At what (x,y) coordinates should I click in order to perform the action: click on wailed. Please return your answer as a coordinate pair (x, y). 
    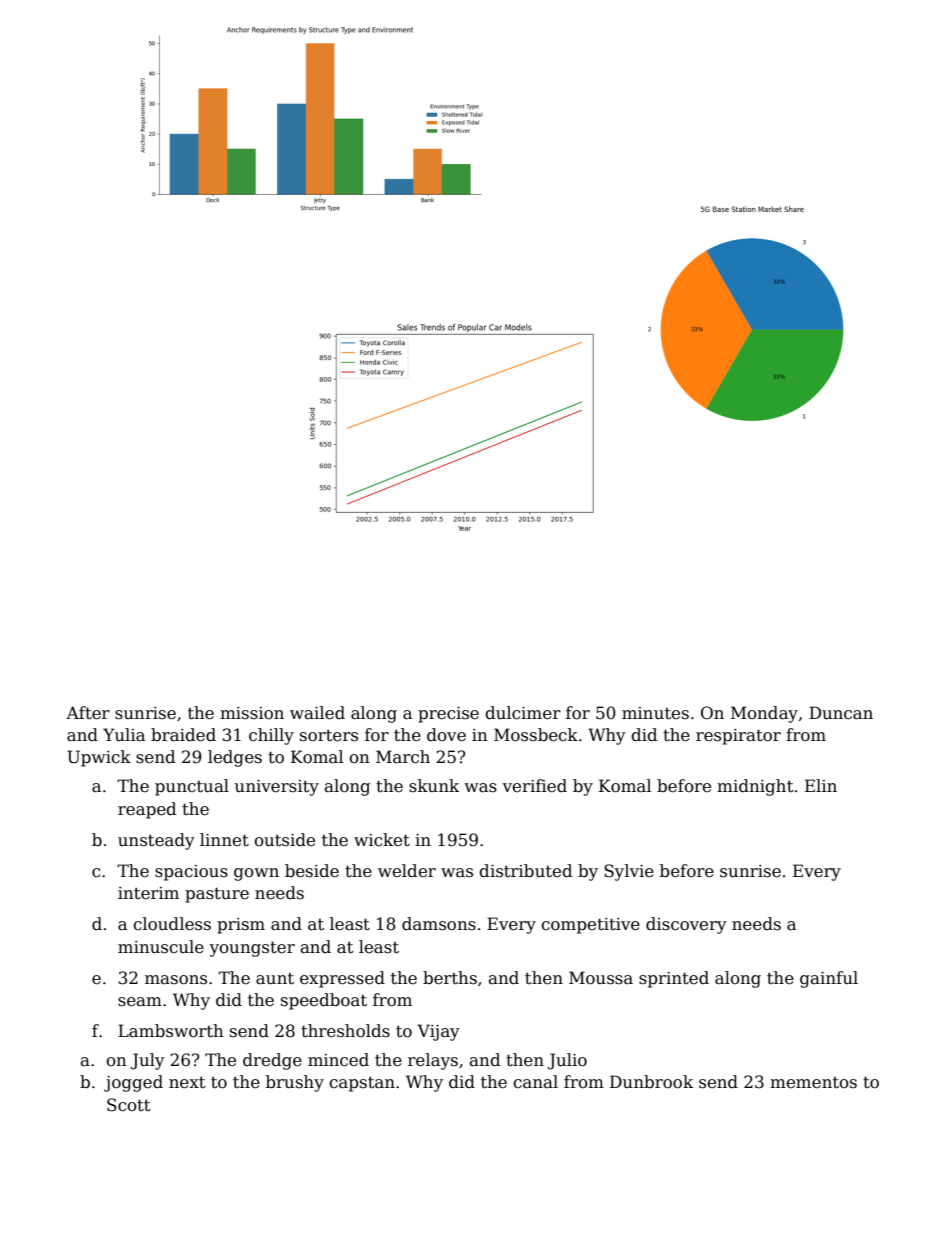
    Looking at the image, I should click on (317, 713).
